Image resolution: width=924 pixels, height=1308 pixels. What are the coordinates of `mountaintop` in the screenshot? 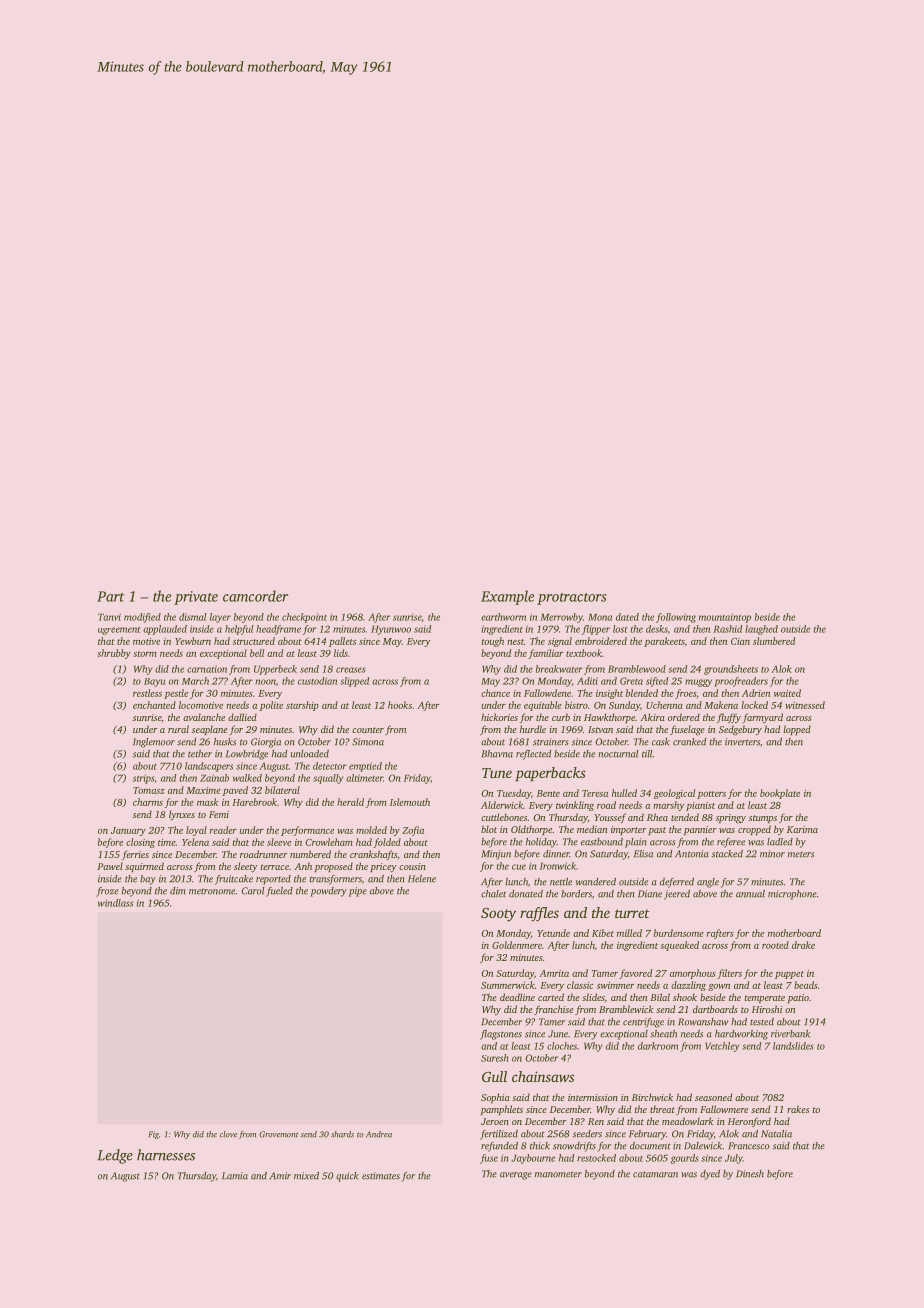 It's located at (725, 618).
